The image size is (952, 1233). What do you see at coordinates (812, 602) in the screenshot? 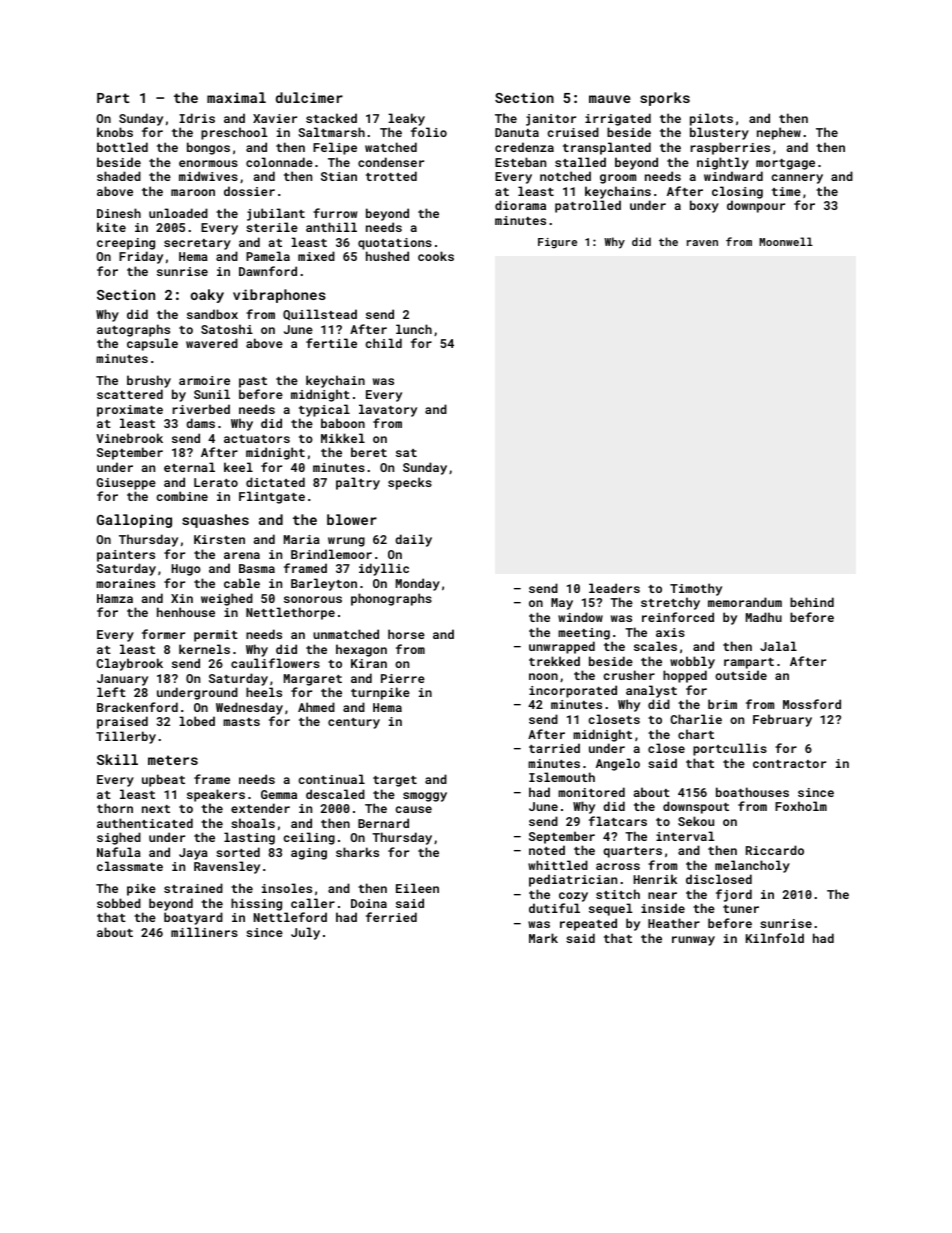
I see `behind` at bounding box center [812, 602].
